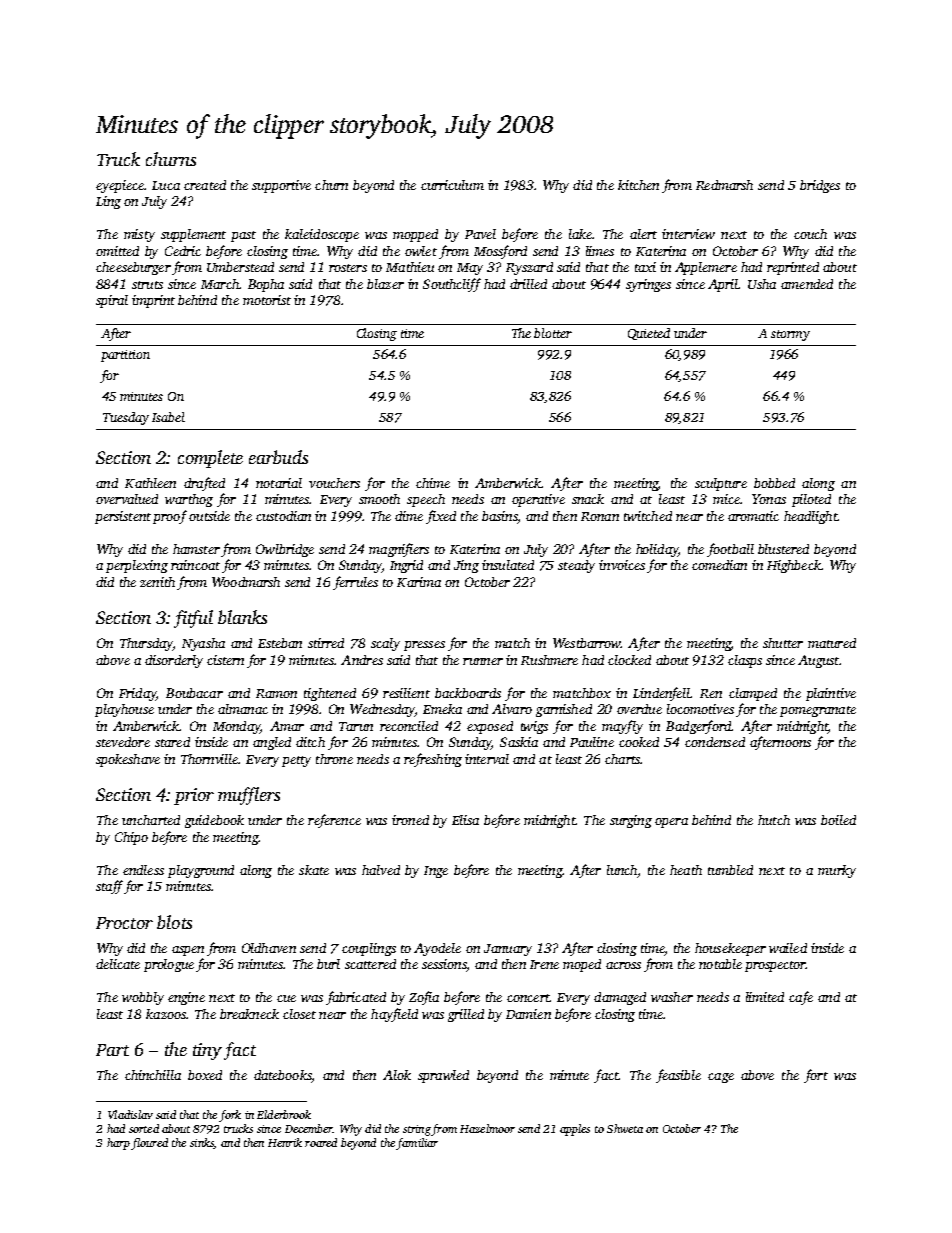 Image resolution: width=952 pixels, height=1233 pixels. I want to click on overvalued, so click(127, 499).
